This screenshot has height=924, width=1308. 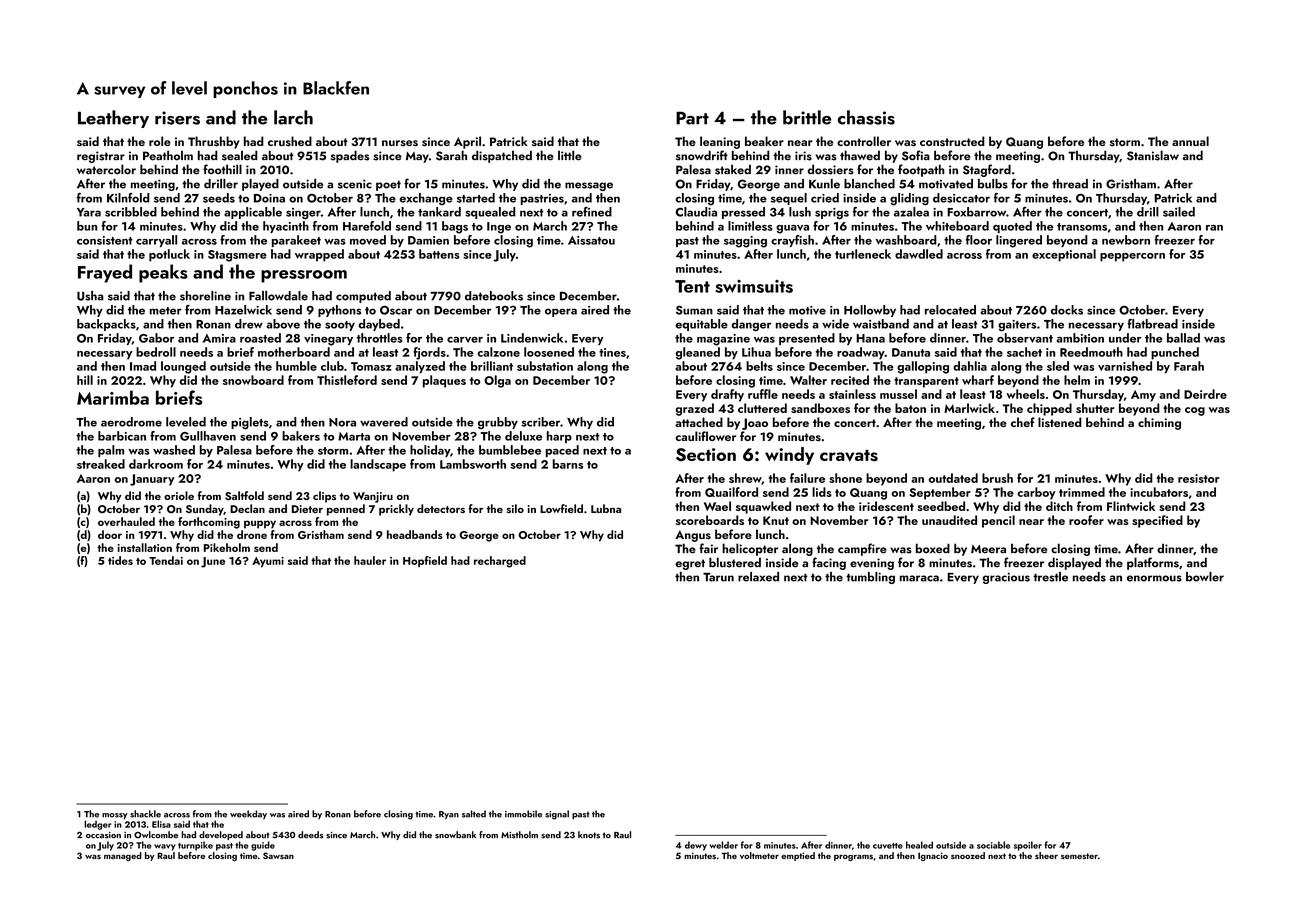 I want to click on guava, so click(x=792, y=229).
